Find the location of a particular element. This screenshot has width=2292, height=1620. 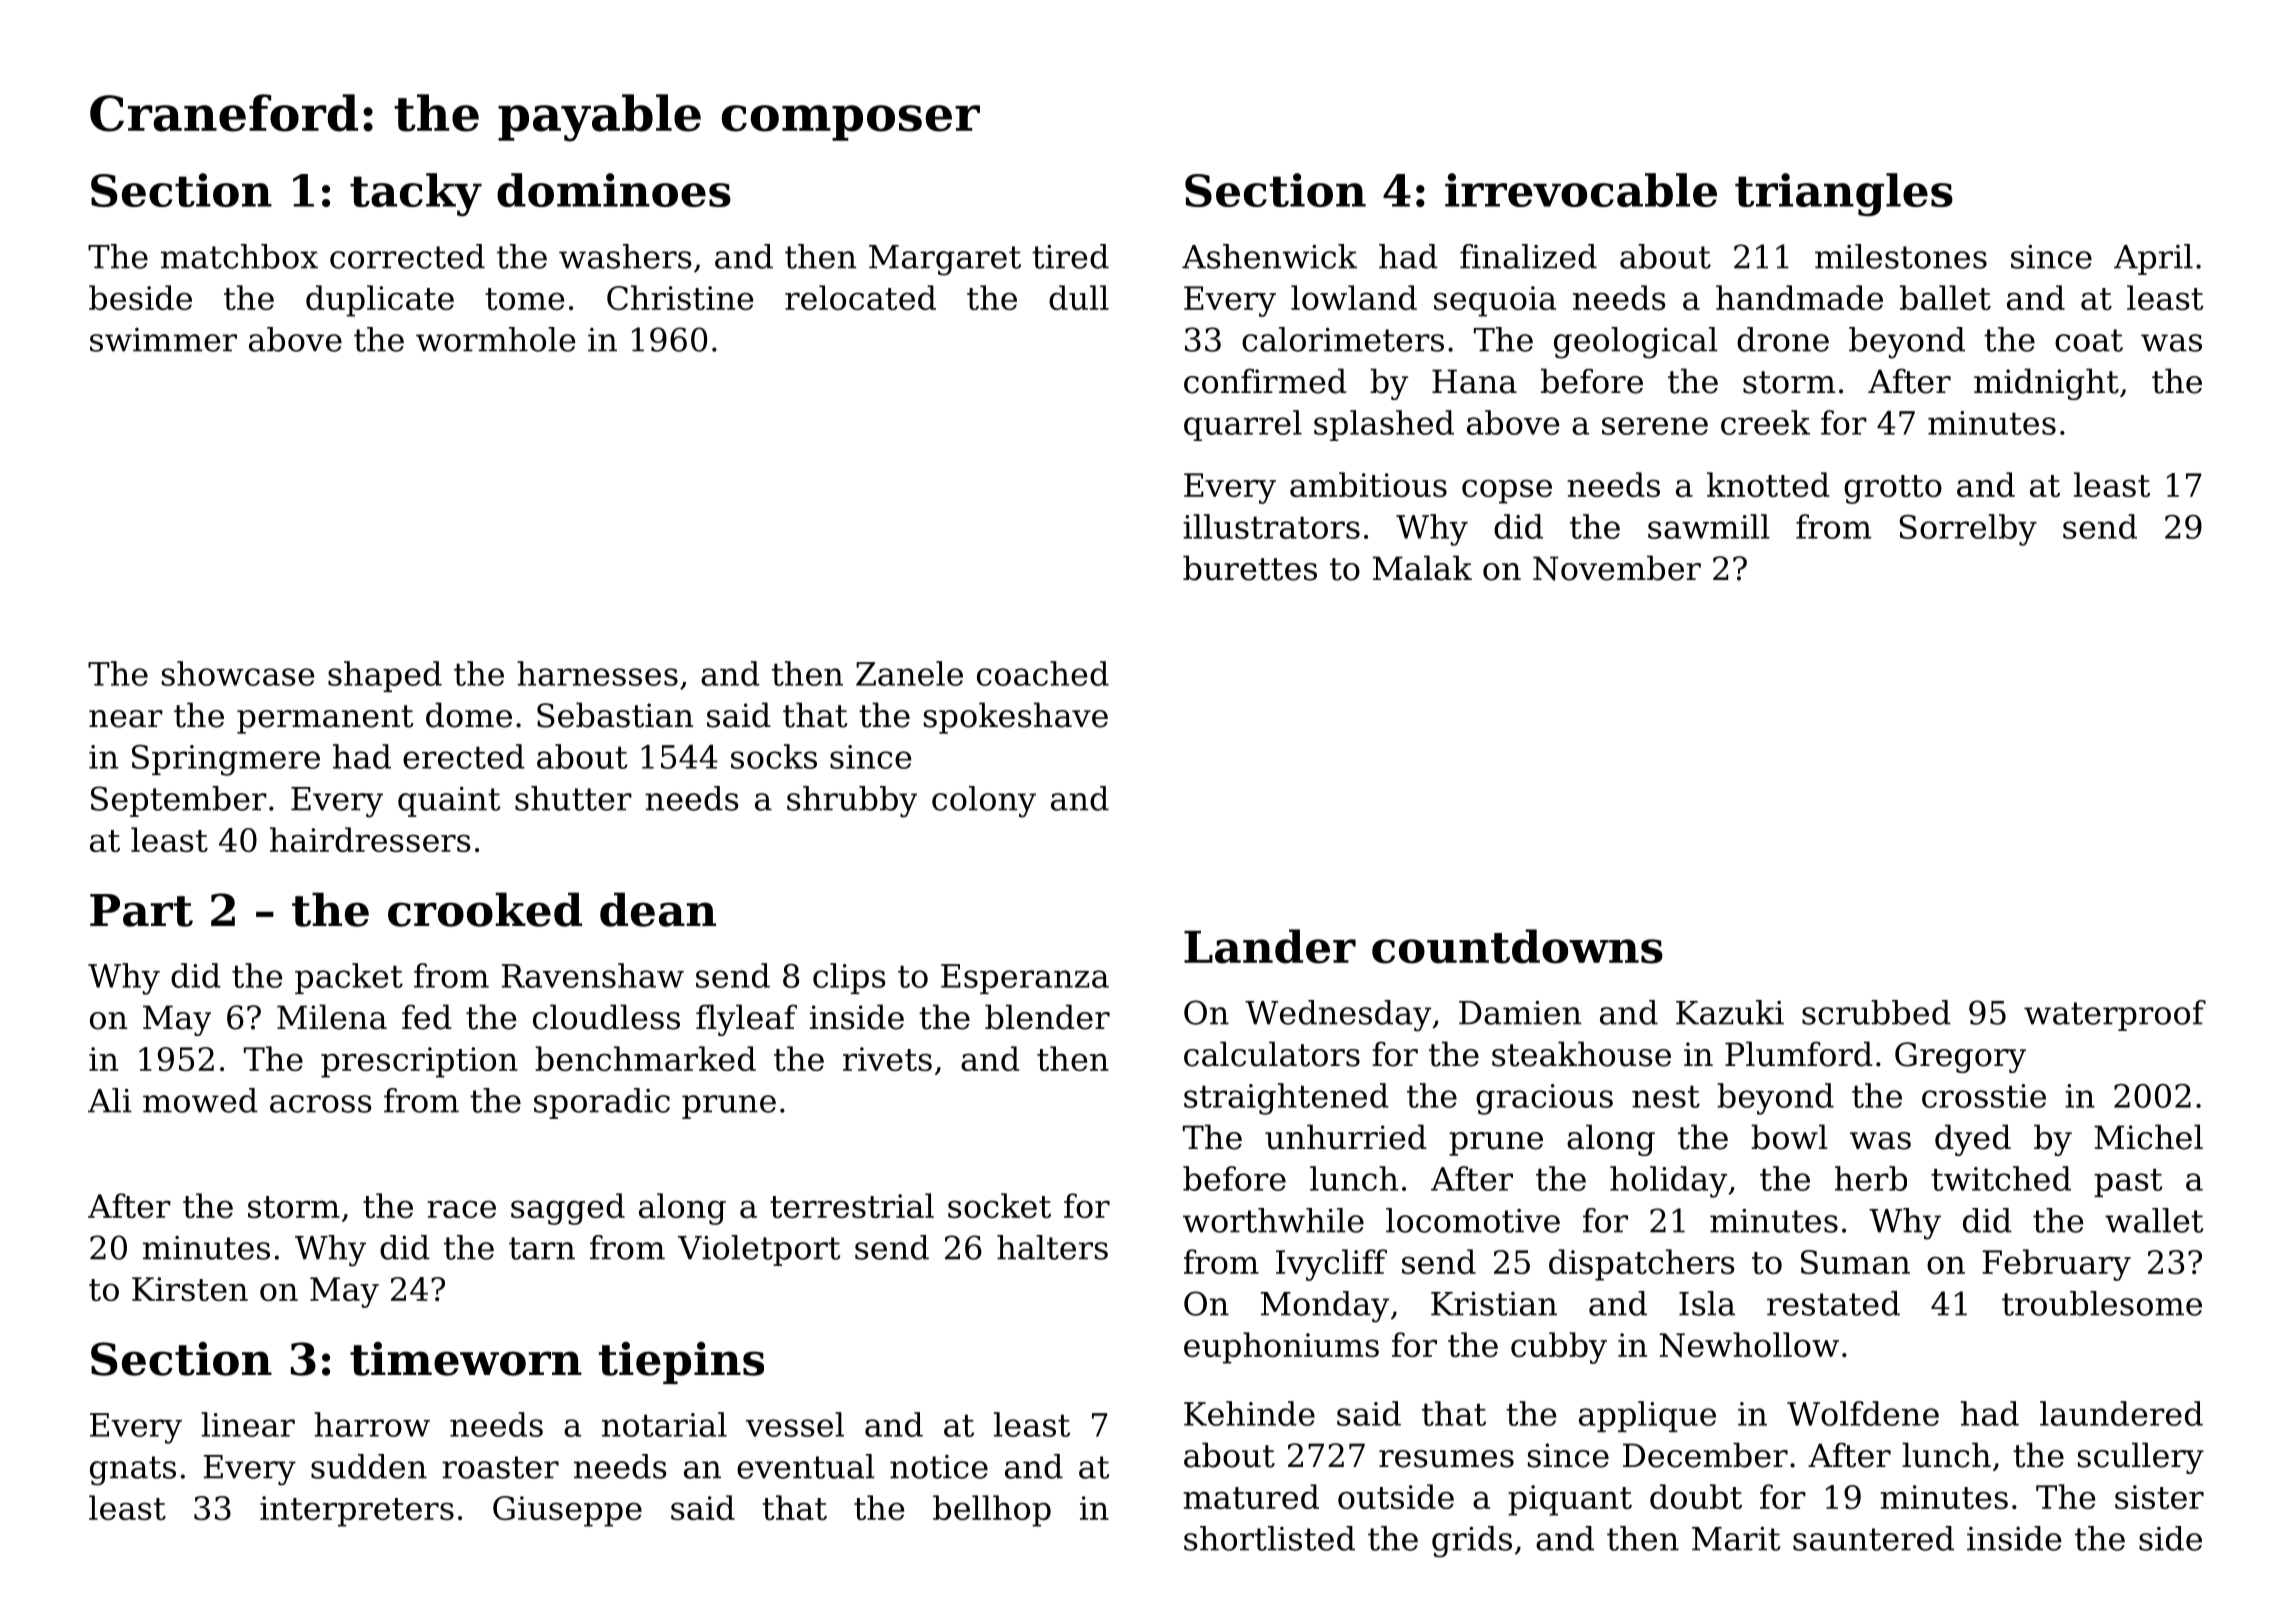

countdowns is located at coordinates (1517, 946).
